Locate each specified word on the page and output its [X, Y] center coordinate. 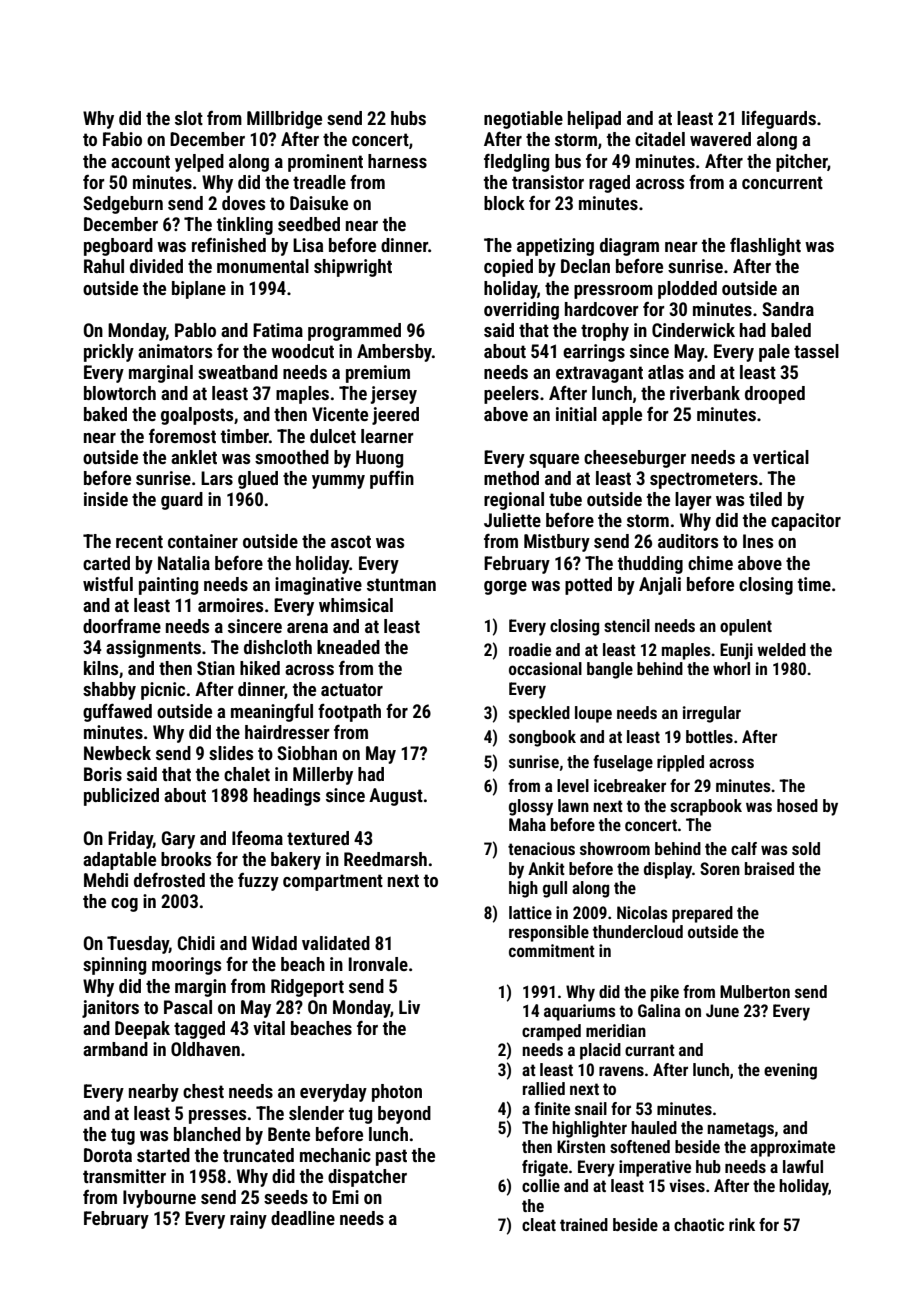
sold [806, 848]
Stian [216, 668]
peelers [511, 395]
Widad [274, 943]
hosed [797, 805]
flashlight [765, 247]
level [573, 785]
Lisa [308, 245]
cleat [539, 1224]
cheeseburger [635, 459]
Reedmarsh [385, 859]
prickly [109, 353]
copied [508, 268]
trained [584, 1224]
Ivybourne [159, 1199]
